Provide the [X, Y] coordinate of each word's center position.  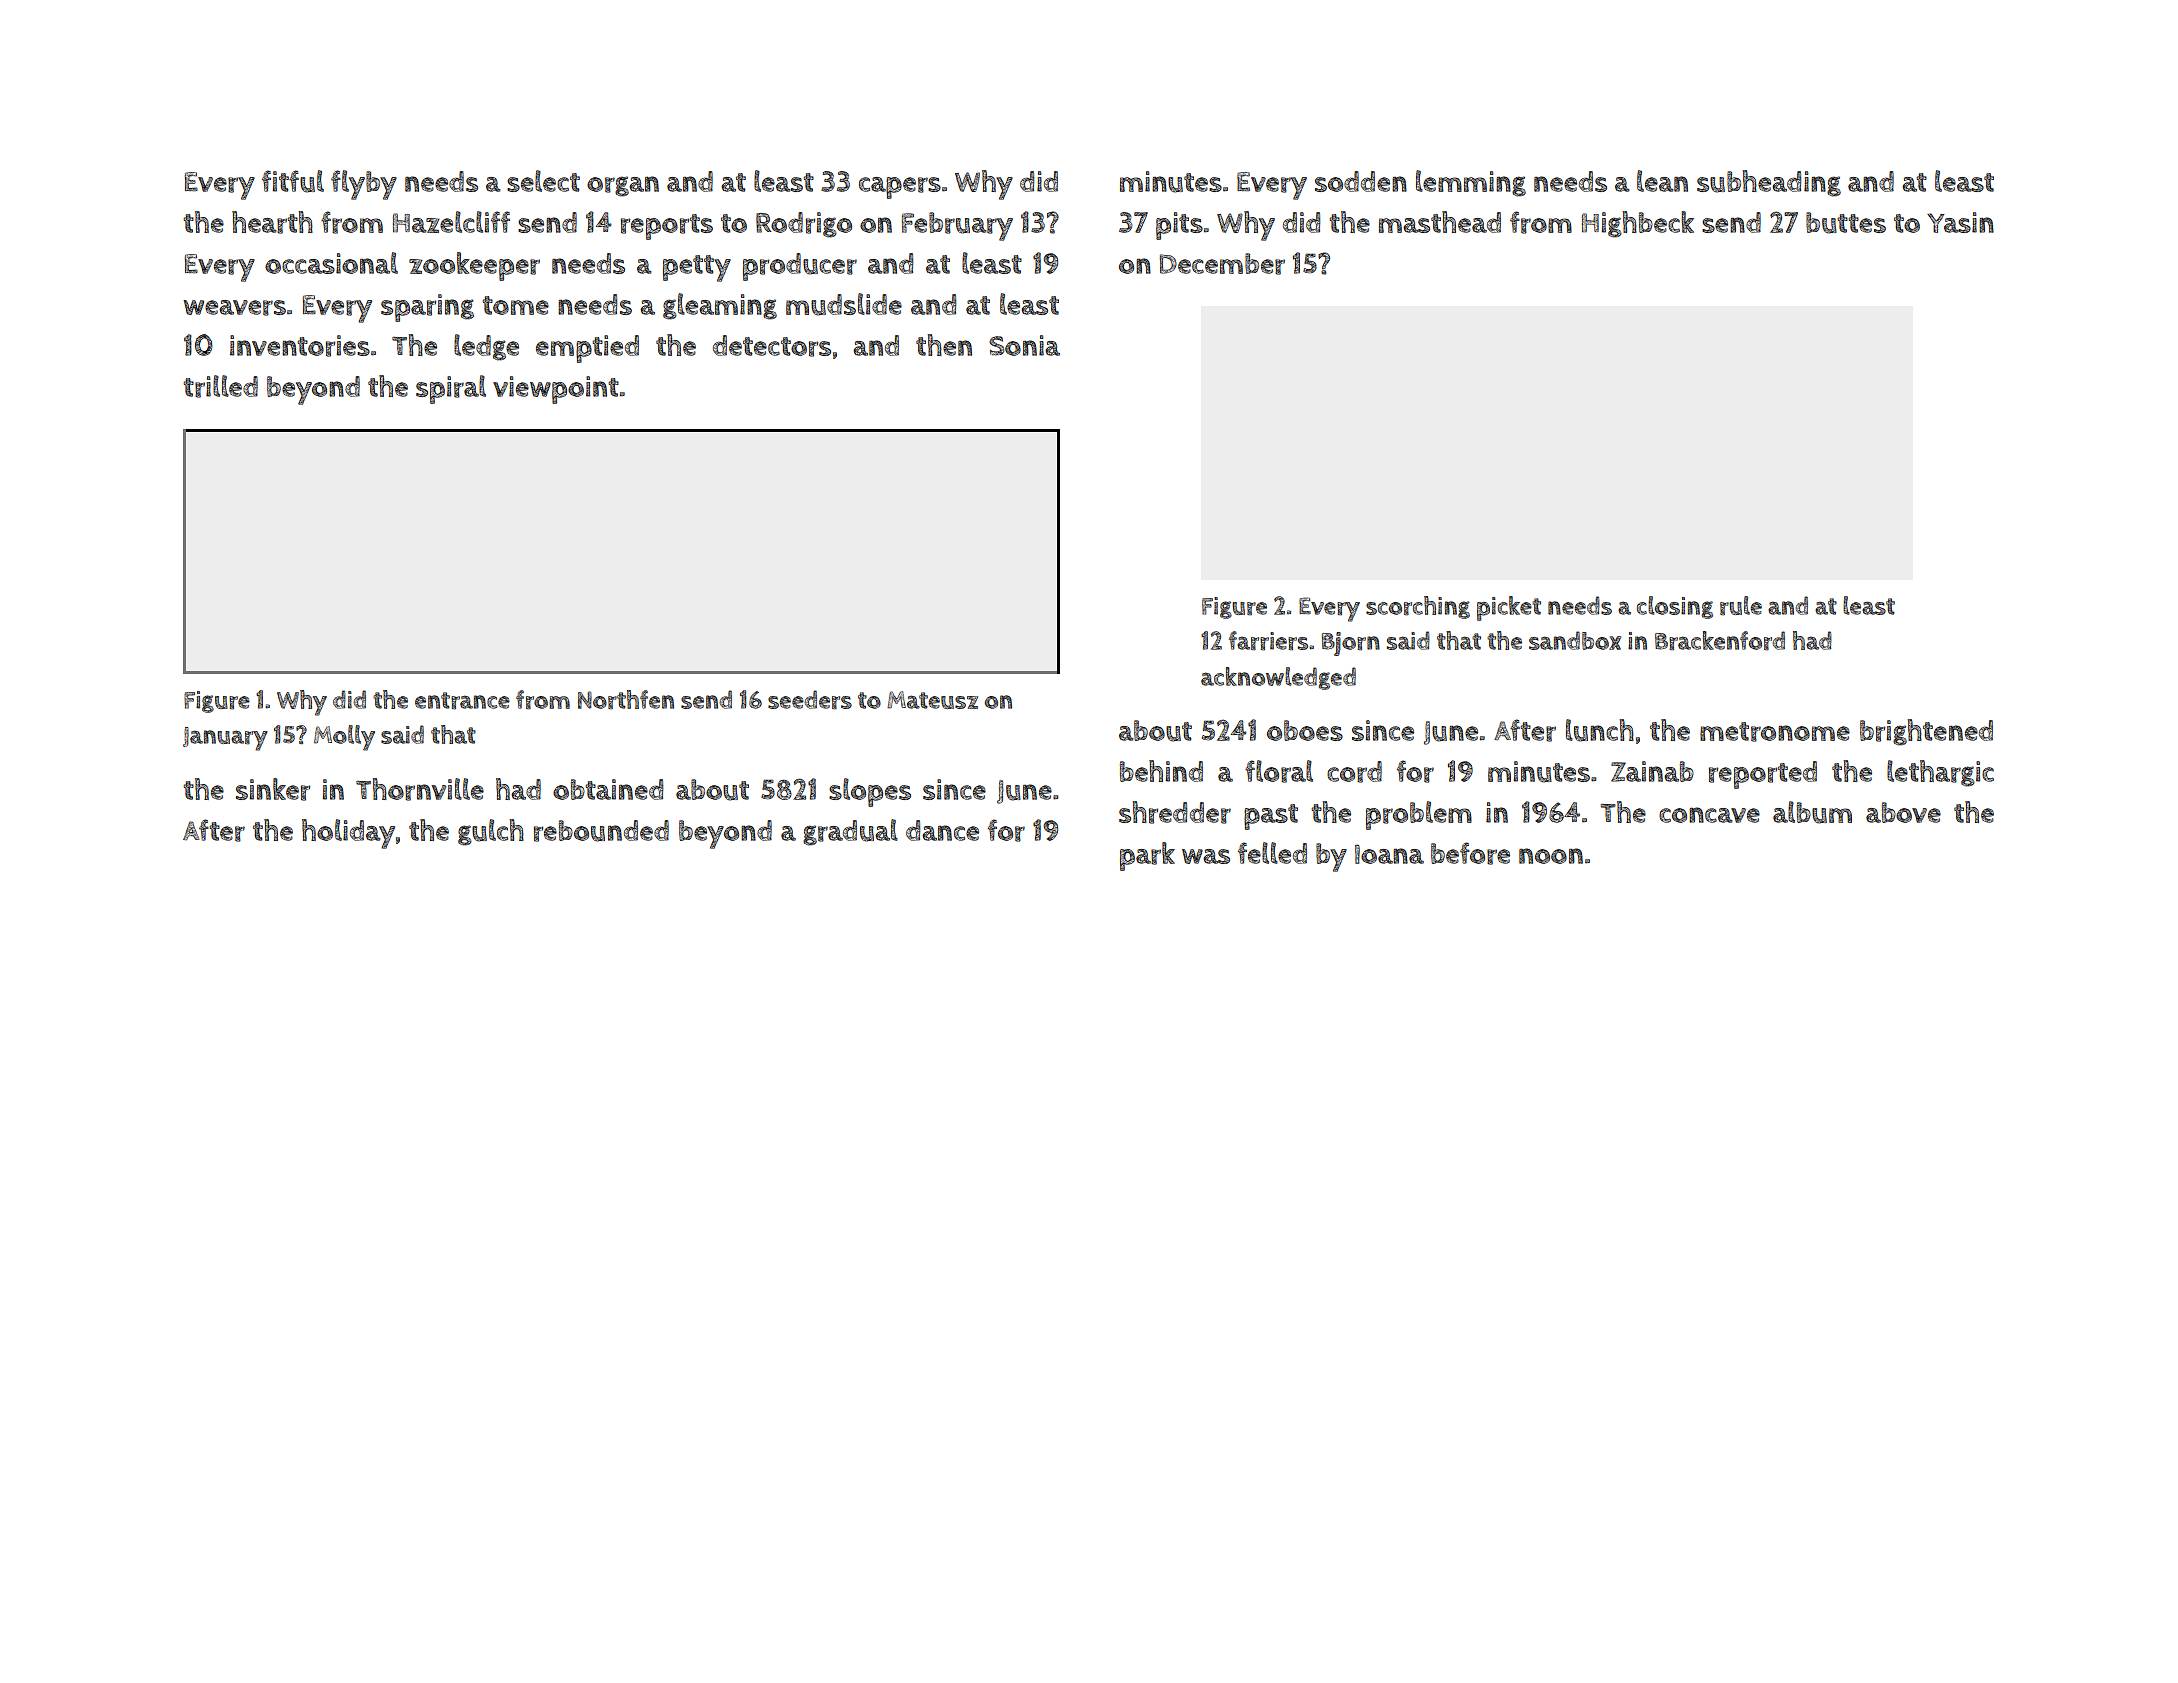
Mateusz [932, 700]
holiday [348, 834]
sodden [1361, 181]
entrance [462, 701]
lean [1662, 181]
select [543, 181]
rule [1741, 606]
